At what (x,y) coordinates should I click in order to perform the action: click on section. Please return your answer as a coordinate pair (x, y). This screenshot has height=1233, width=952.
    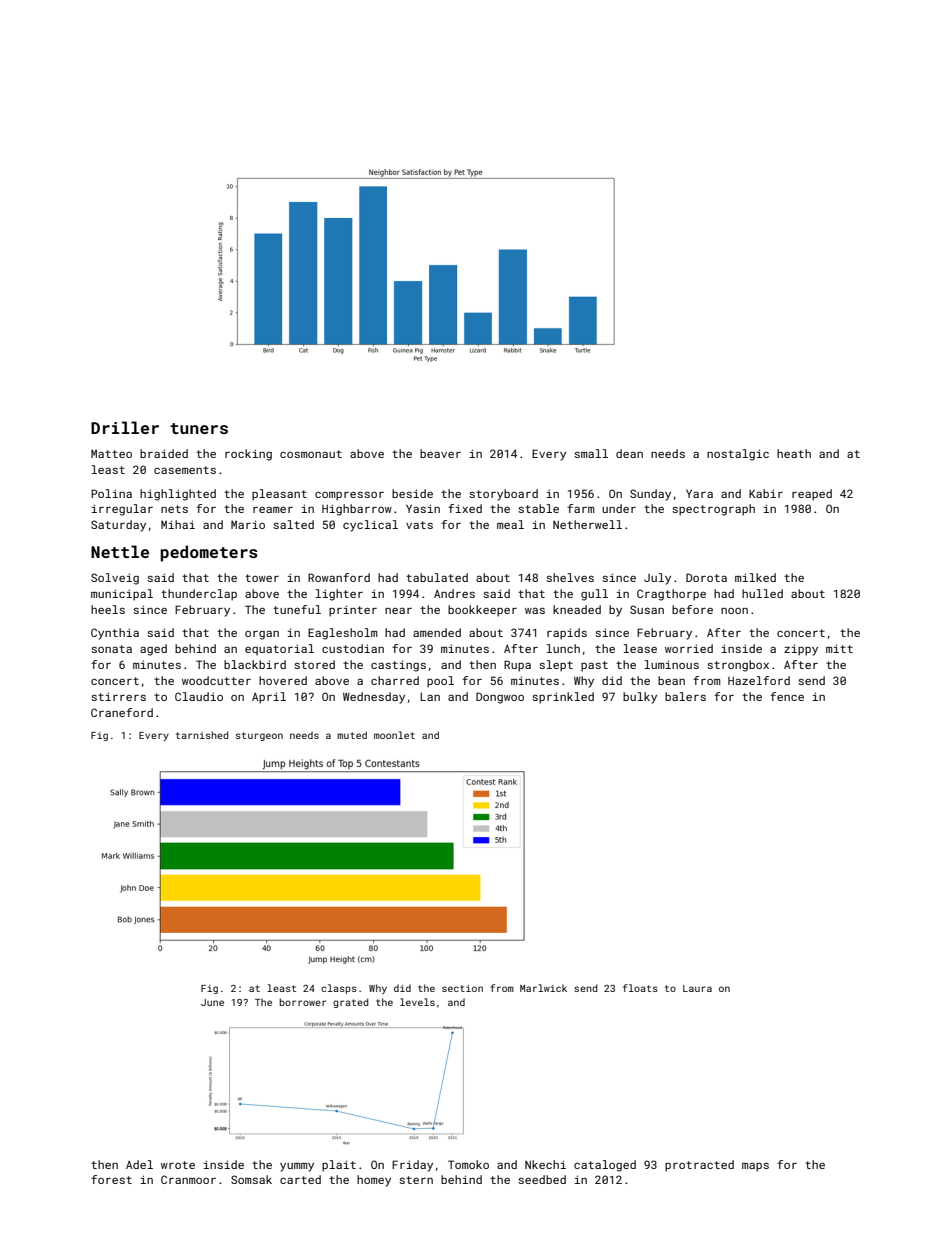
    Looking at the image, I should click on (462, 988).
